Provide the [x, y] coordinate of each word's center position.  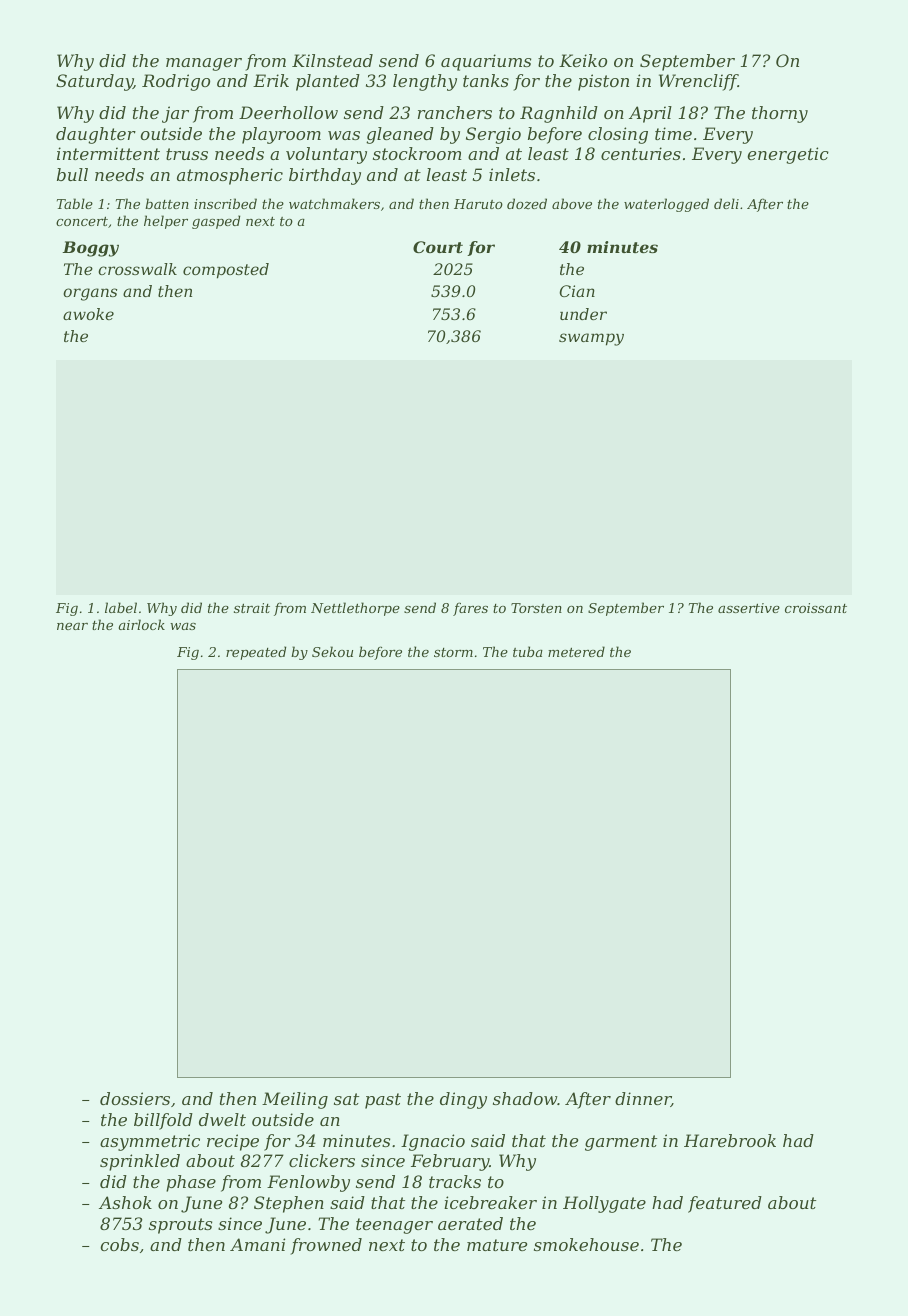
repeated [256, 653]
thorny [780, 114]
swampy [591, 339]
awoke [88, 314]
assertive [749, 608]
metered [576, 651]
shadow [525, 1098]
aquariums [486, 62]
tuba [528, 651]
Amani [257, 1244]
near [72, 626]
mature [497, 1245]
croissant [816, 608]
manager [204, 64]
